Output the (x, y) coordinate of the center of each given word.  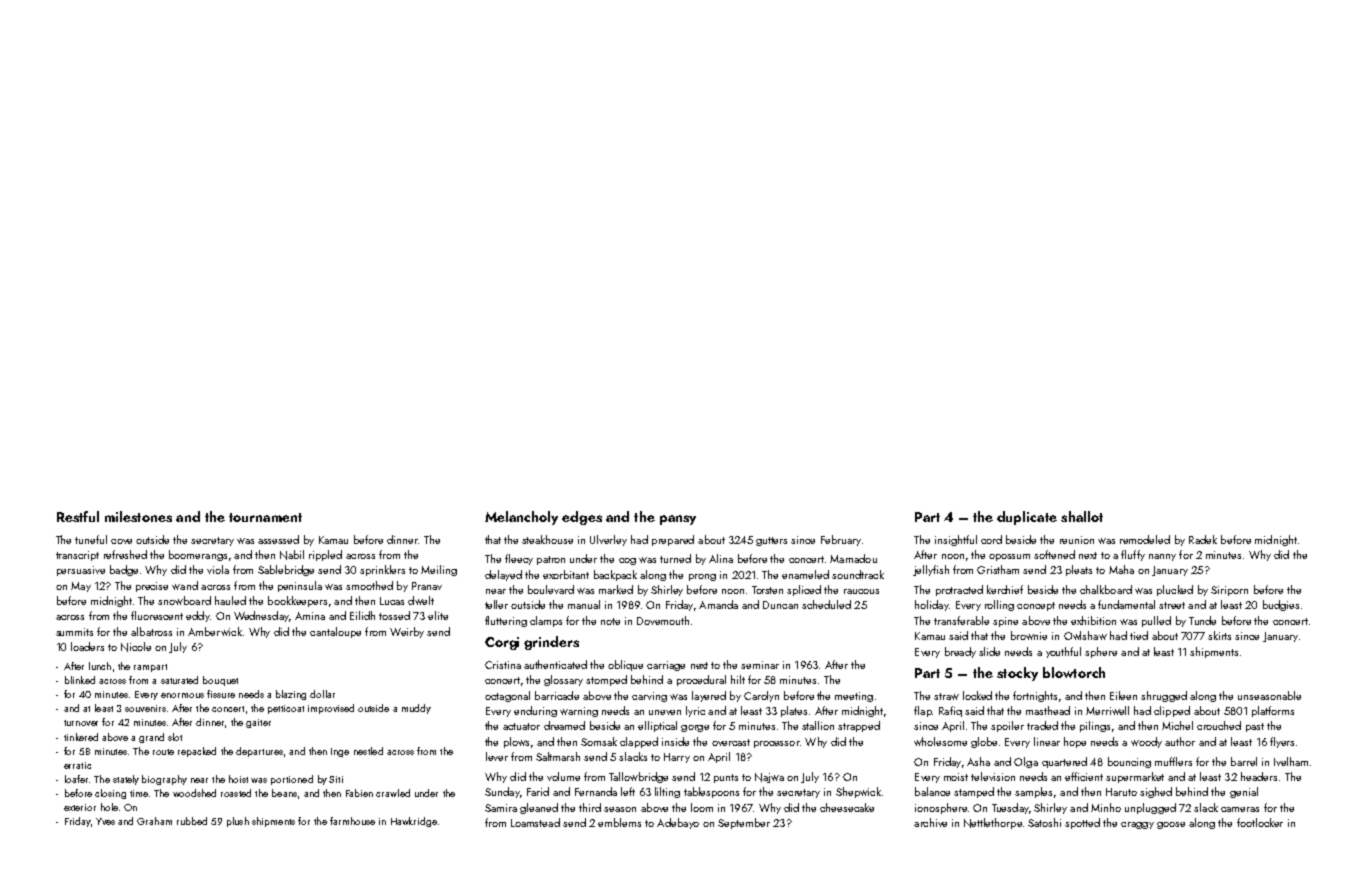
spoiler (1007, 726)
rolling (999, 605)
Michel (1177, 725)
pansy (678, 520)
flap (923, 711)
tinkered (81, 737)
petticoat (286, 709)
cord (991, 539)
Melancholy (521, 518)
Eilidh (362, 615)
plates (794, 711)
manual (584, 604)
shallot (1082, 516)
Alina (721, 558)
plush (238, 822)
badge (124, 570)
